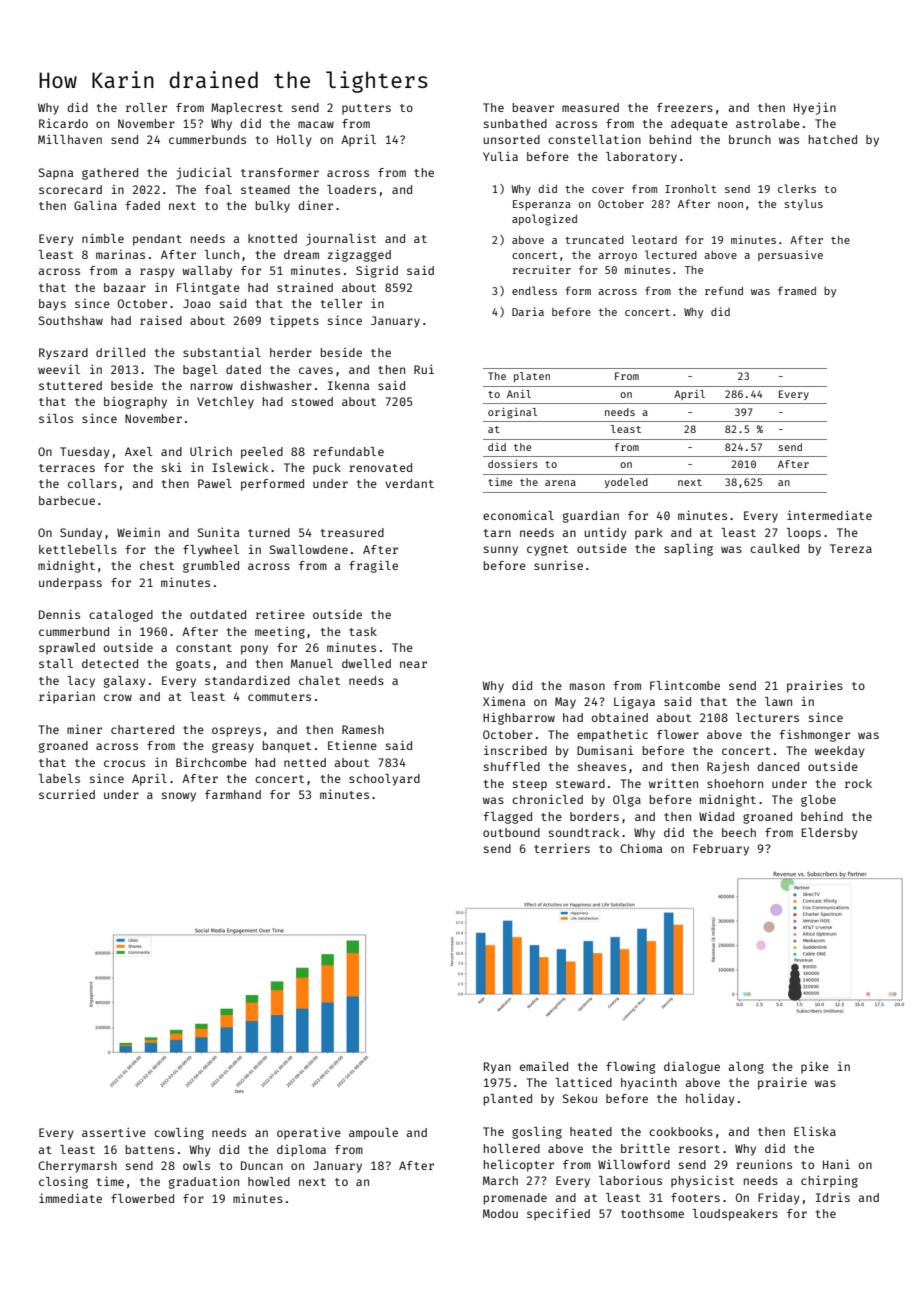 The height and width of the screenshot is (1308, 924). What do you see at coordinates (63, 1182) in the screenshot?
I see `closing` at bounding box center [63, 1182].
